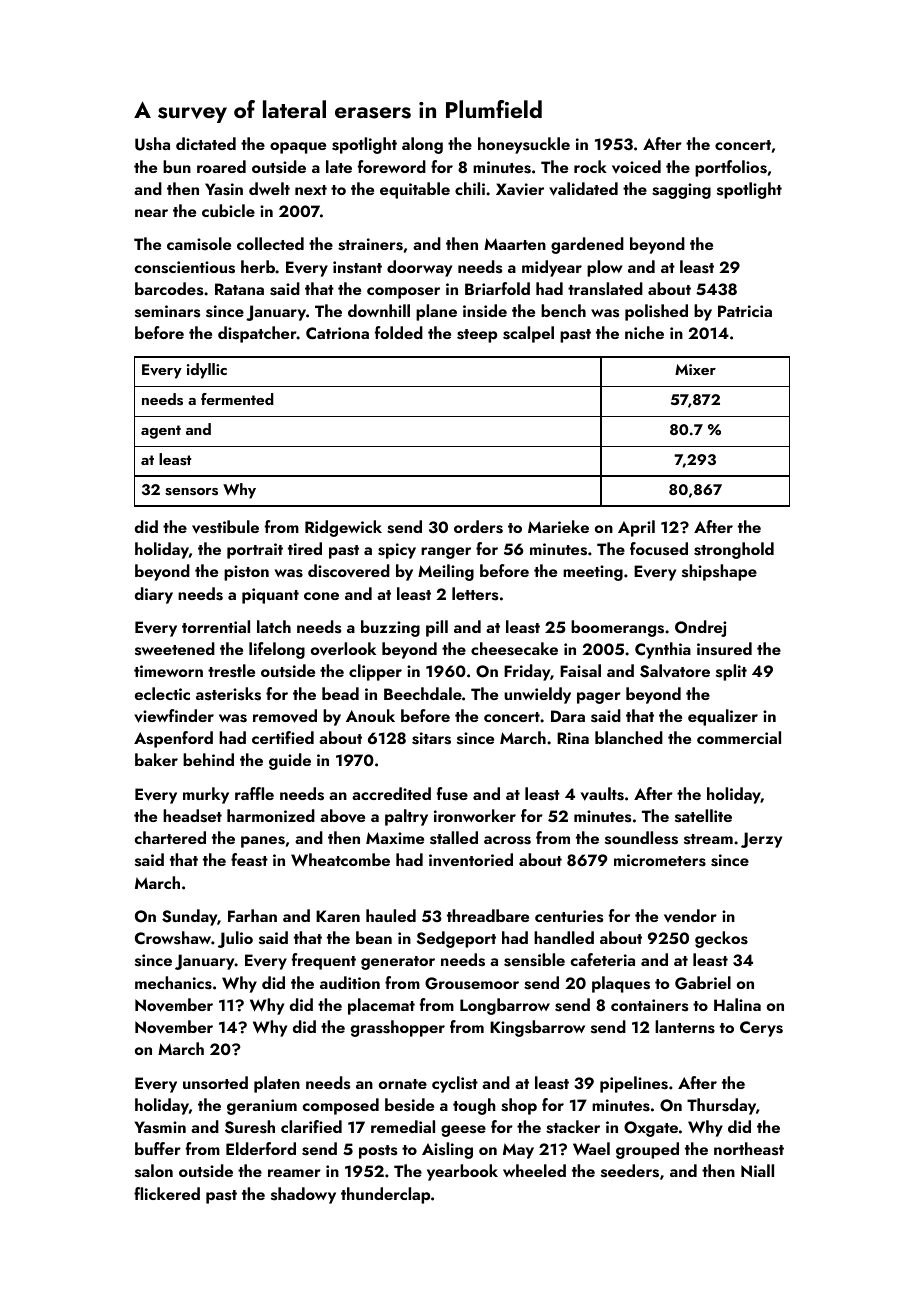 This image has height=1314, width=924. Describe the element at coordinates (303, 1195) in the image. I see `shadowy` at that location.
